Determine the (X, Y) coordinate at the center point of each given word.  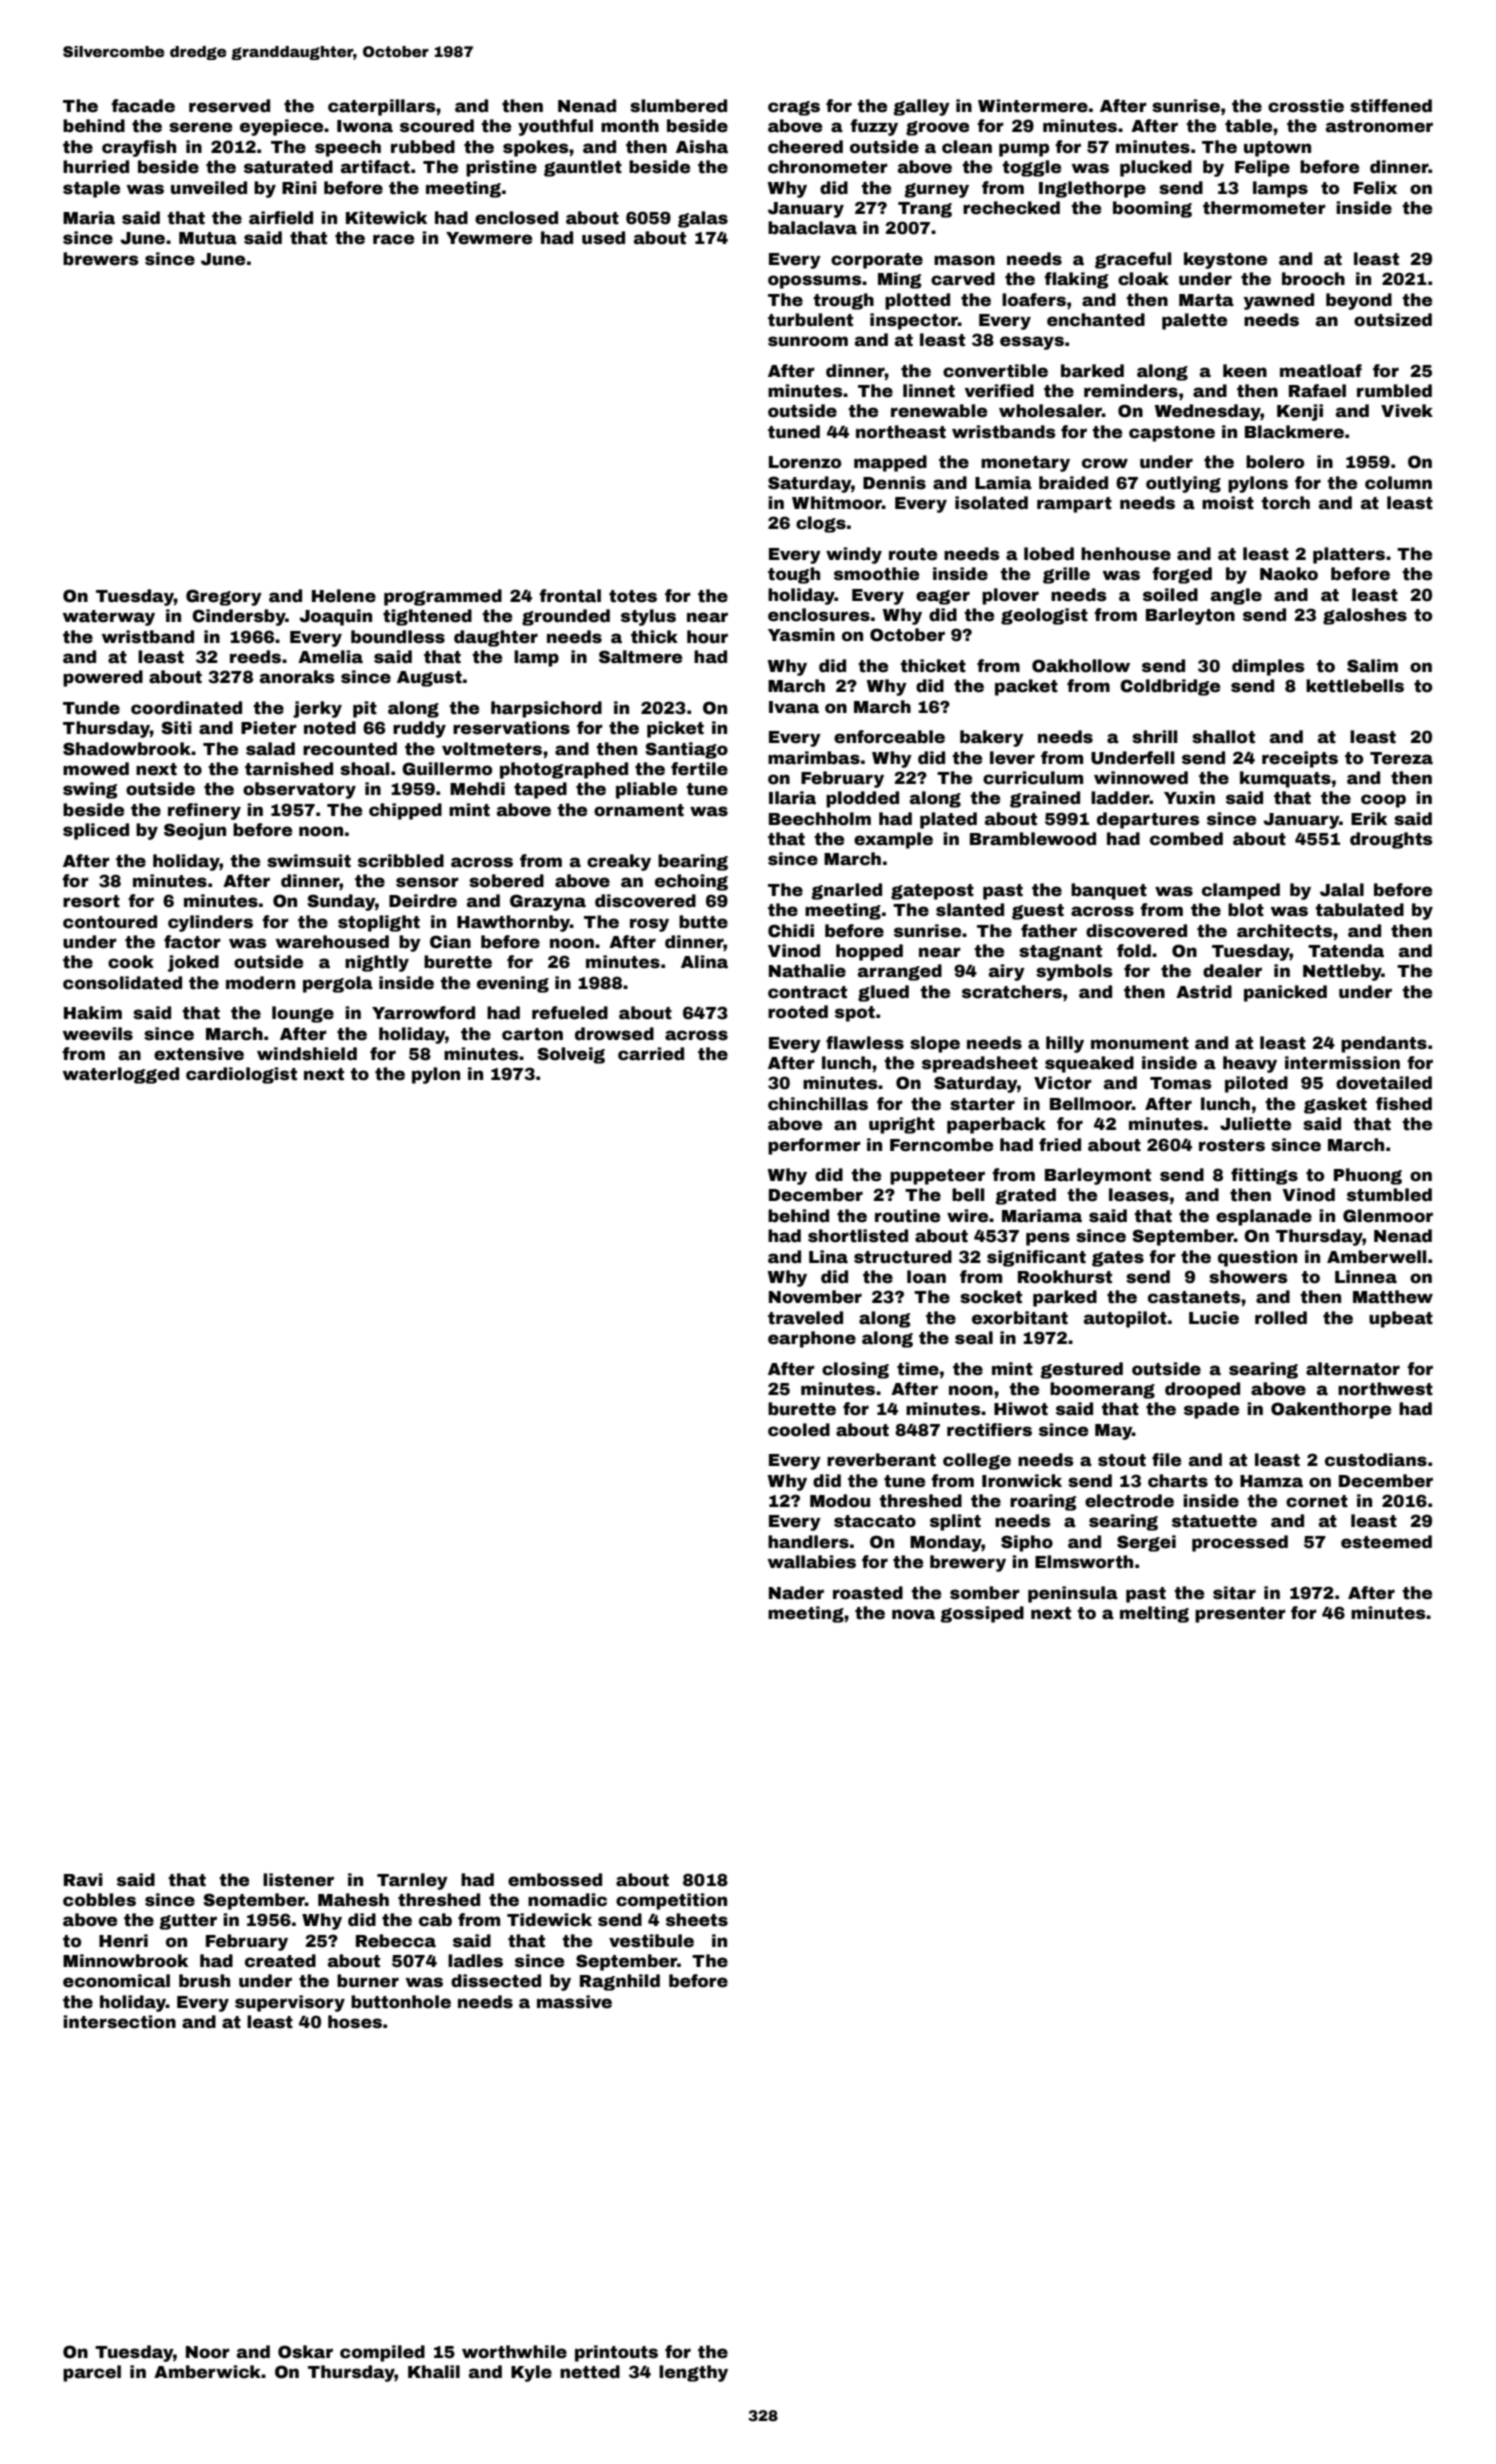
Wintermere (1033, 106)
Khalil (434, 2372)
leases (1139, 1195)
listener (298, 1880)
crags (794, 108)
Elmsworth (1084, 1562)
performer (814, 1146)
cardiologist (241, 1075)
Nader (796, 1593)
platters (1349, 555)
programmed (443, 597)
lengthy (693, 2373)
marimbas (814, 758)
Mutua (208, 238)
